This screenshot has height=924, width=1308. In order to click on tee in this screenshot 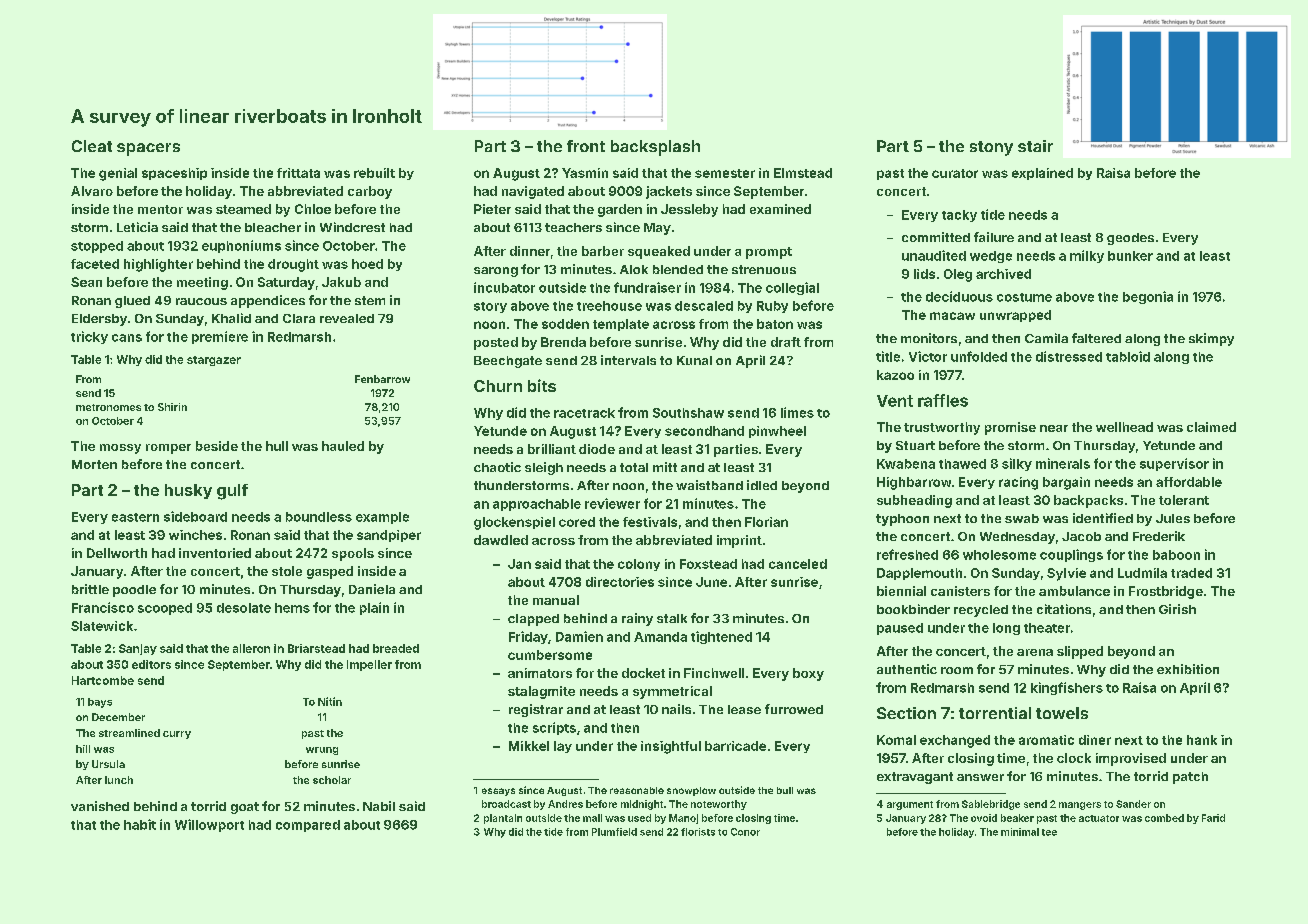, I will do `click(1049, 832)`.
